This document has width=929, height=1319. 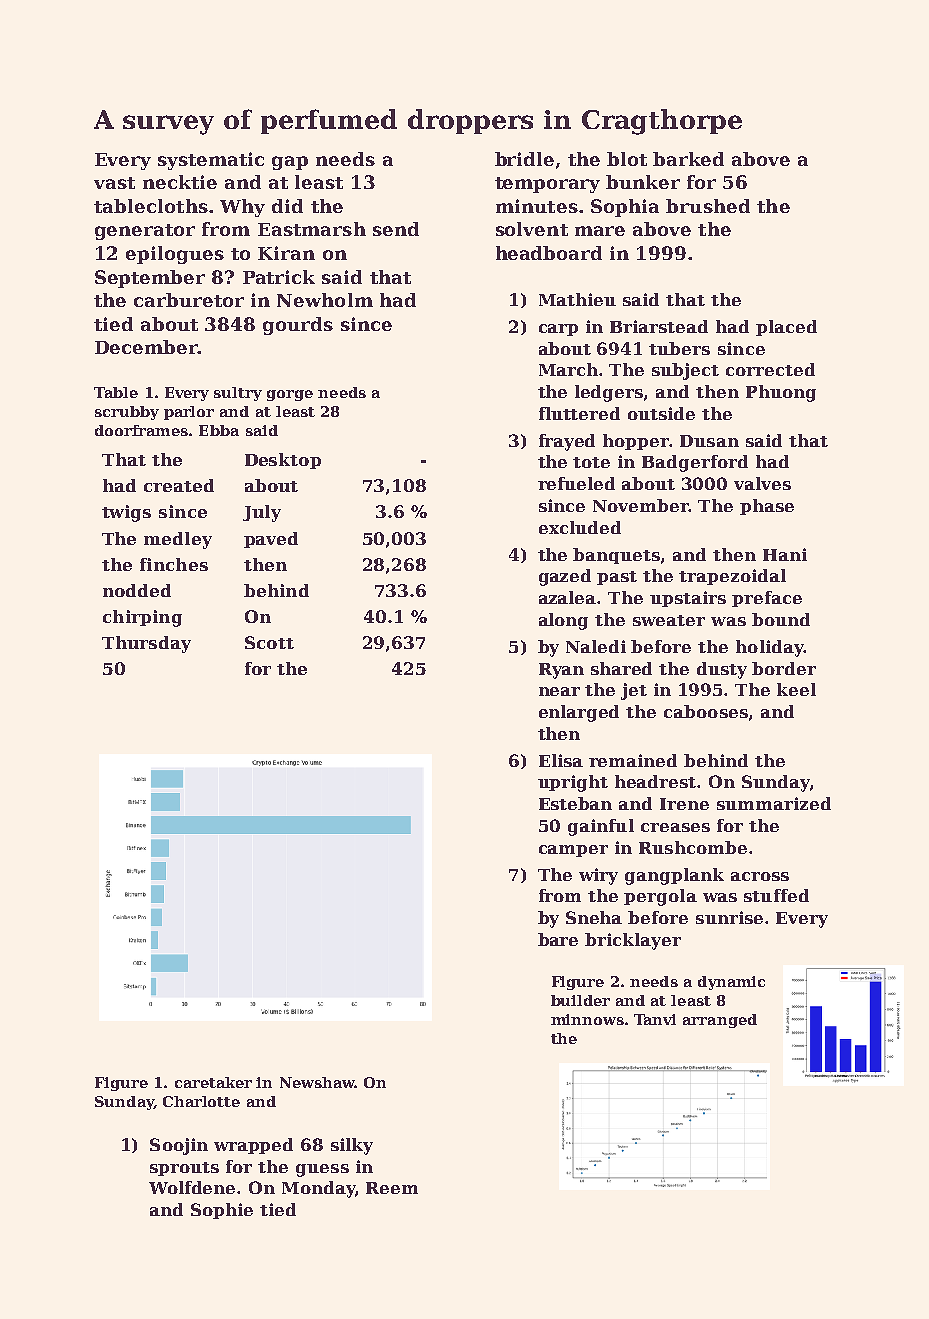 What do you see at coordinates (567, 442) in the document?
I see `frayed` at bounding box center [567, 442].
